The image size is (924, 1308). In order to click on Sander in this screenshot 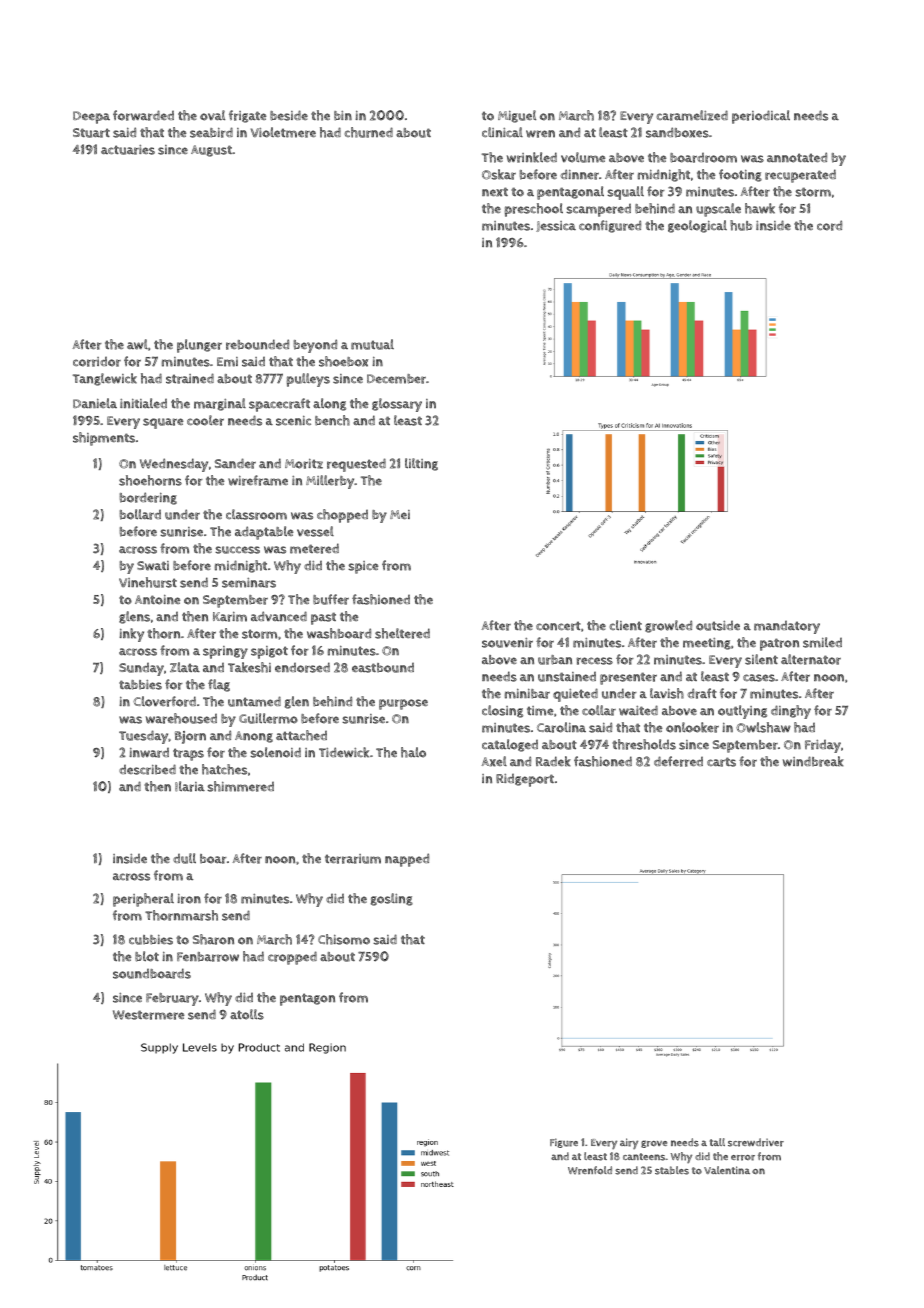, I will do `click(235, 463)`.
